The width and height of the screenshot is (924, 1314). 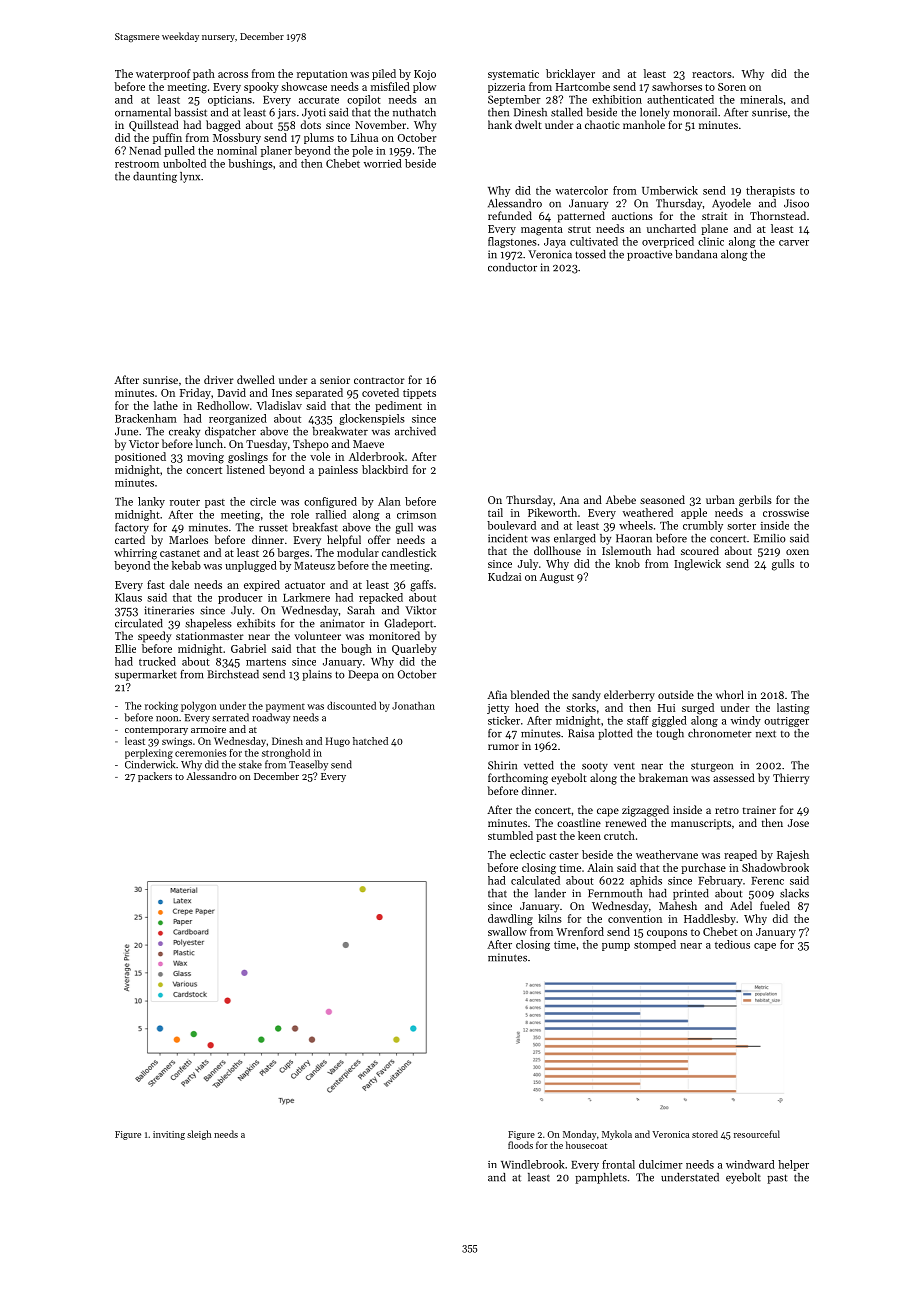 I want to click on Kudzai, so click(x=504, y=576).
